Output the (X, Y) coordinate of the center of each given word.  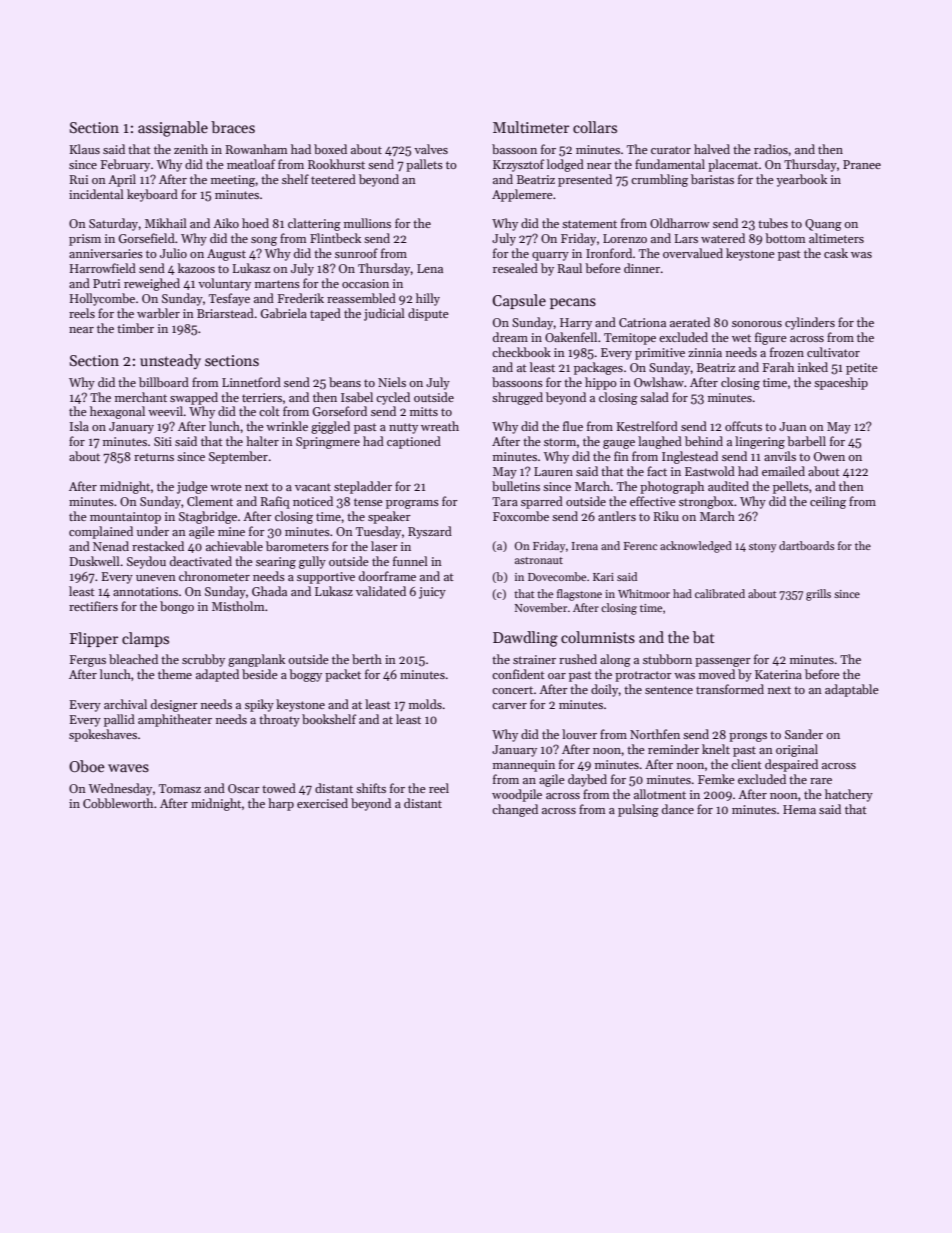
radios (771, 149)
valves (431, 149)
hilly (428, 299)
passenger (723, 662)
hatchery (849, 795)
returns (154, 457)
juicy (432, 593)
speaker (389, 517)
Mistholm (238, 606)
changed (515, 810)
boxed (330, 149)
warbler (158, 313)
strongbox (706, 502)
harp (281, 804)
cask (836, 253)
